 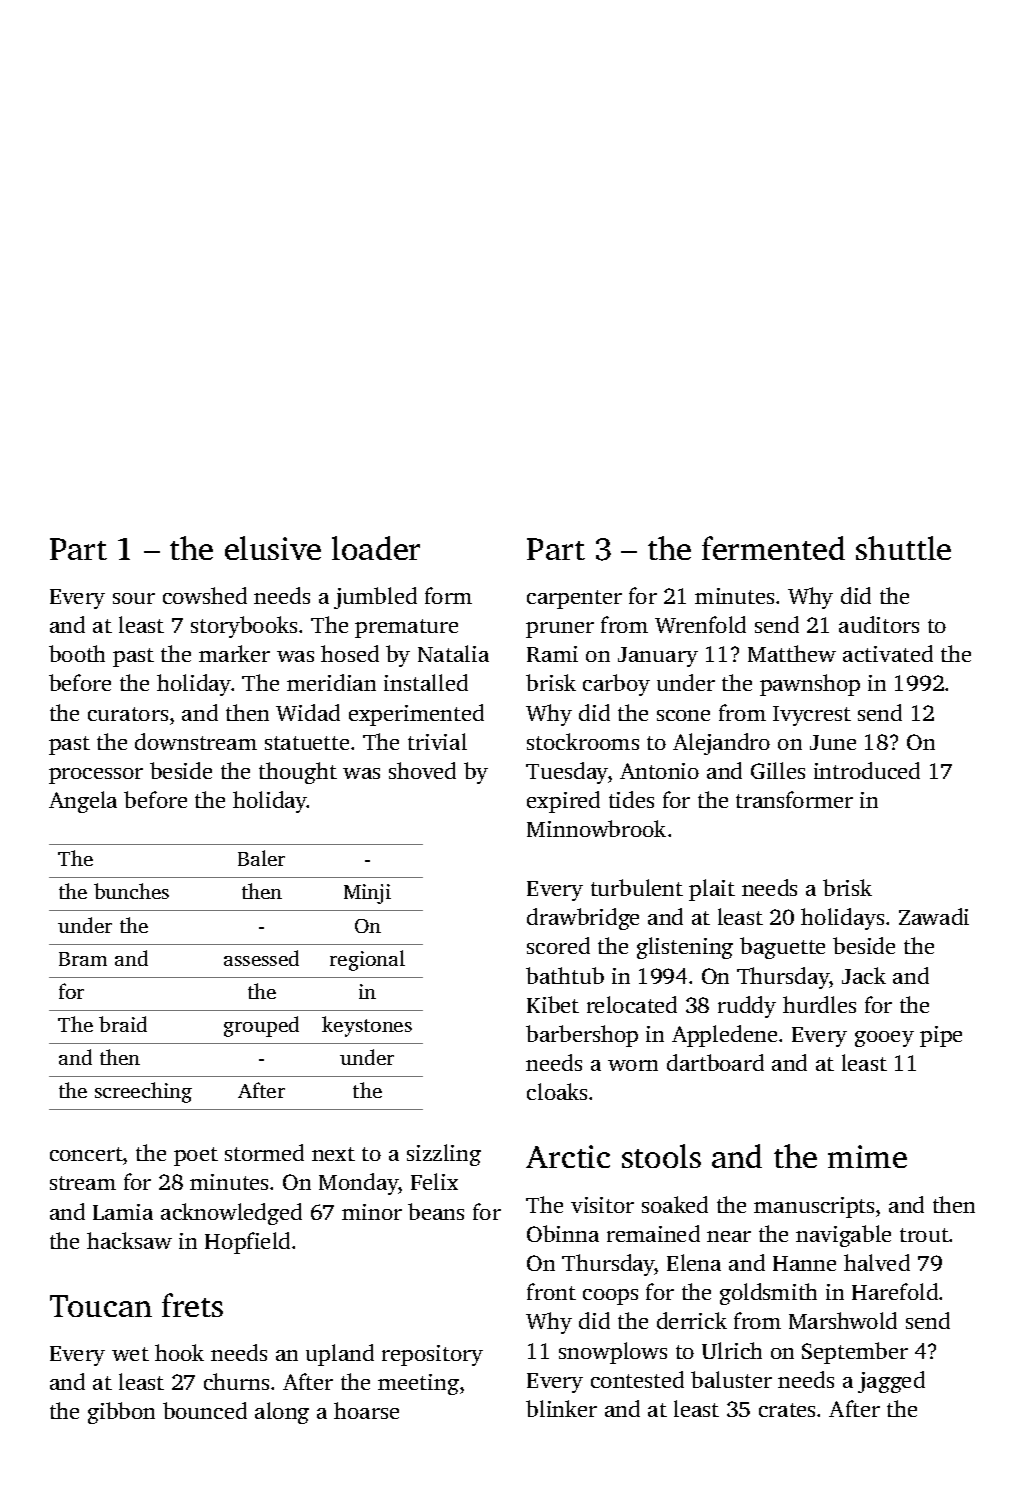 I want to click on frets, so click(x=192, y=1305).
